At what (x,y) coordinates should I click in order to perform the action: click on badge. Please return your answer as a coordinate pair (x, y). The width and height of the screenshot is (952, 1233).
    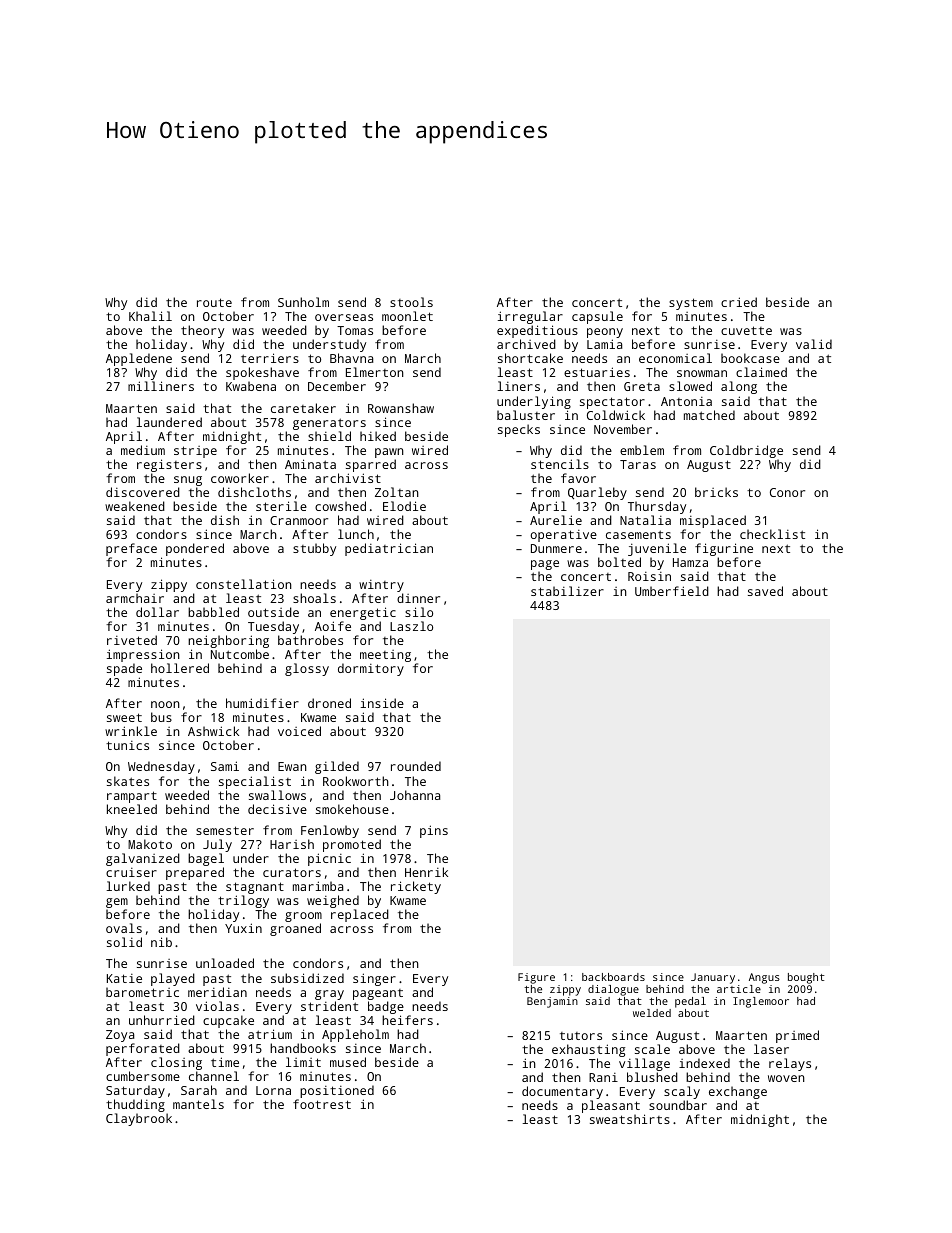
    Looking at the image, I should click on (386, 1007).
